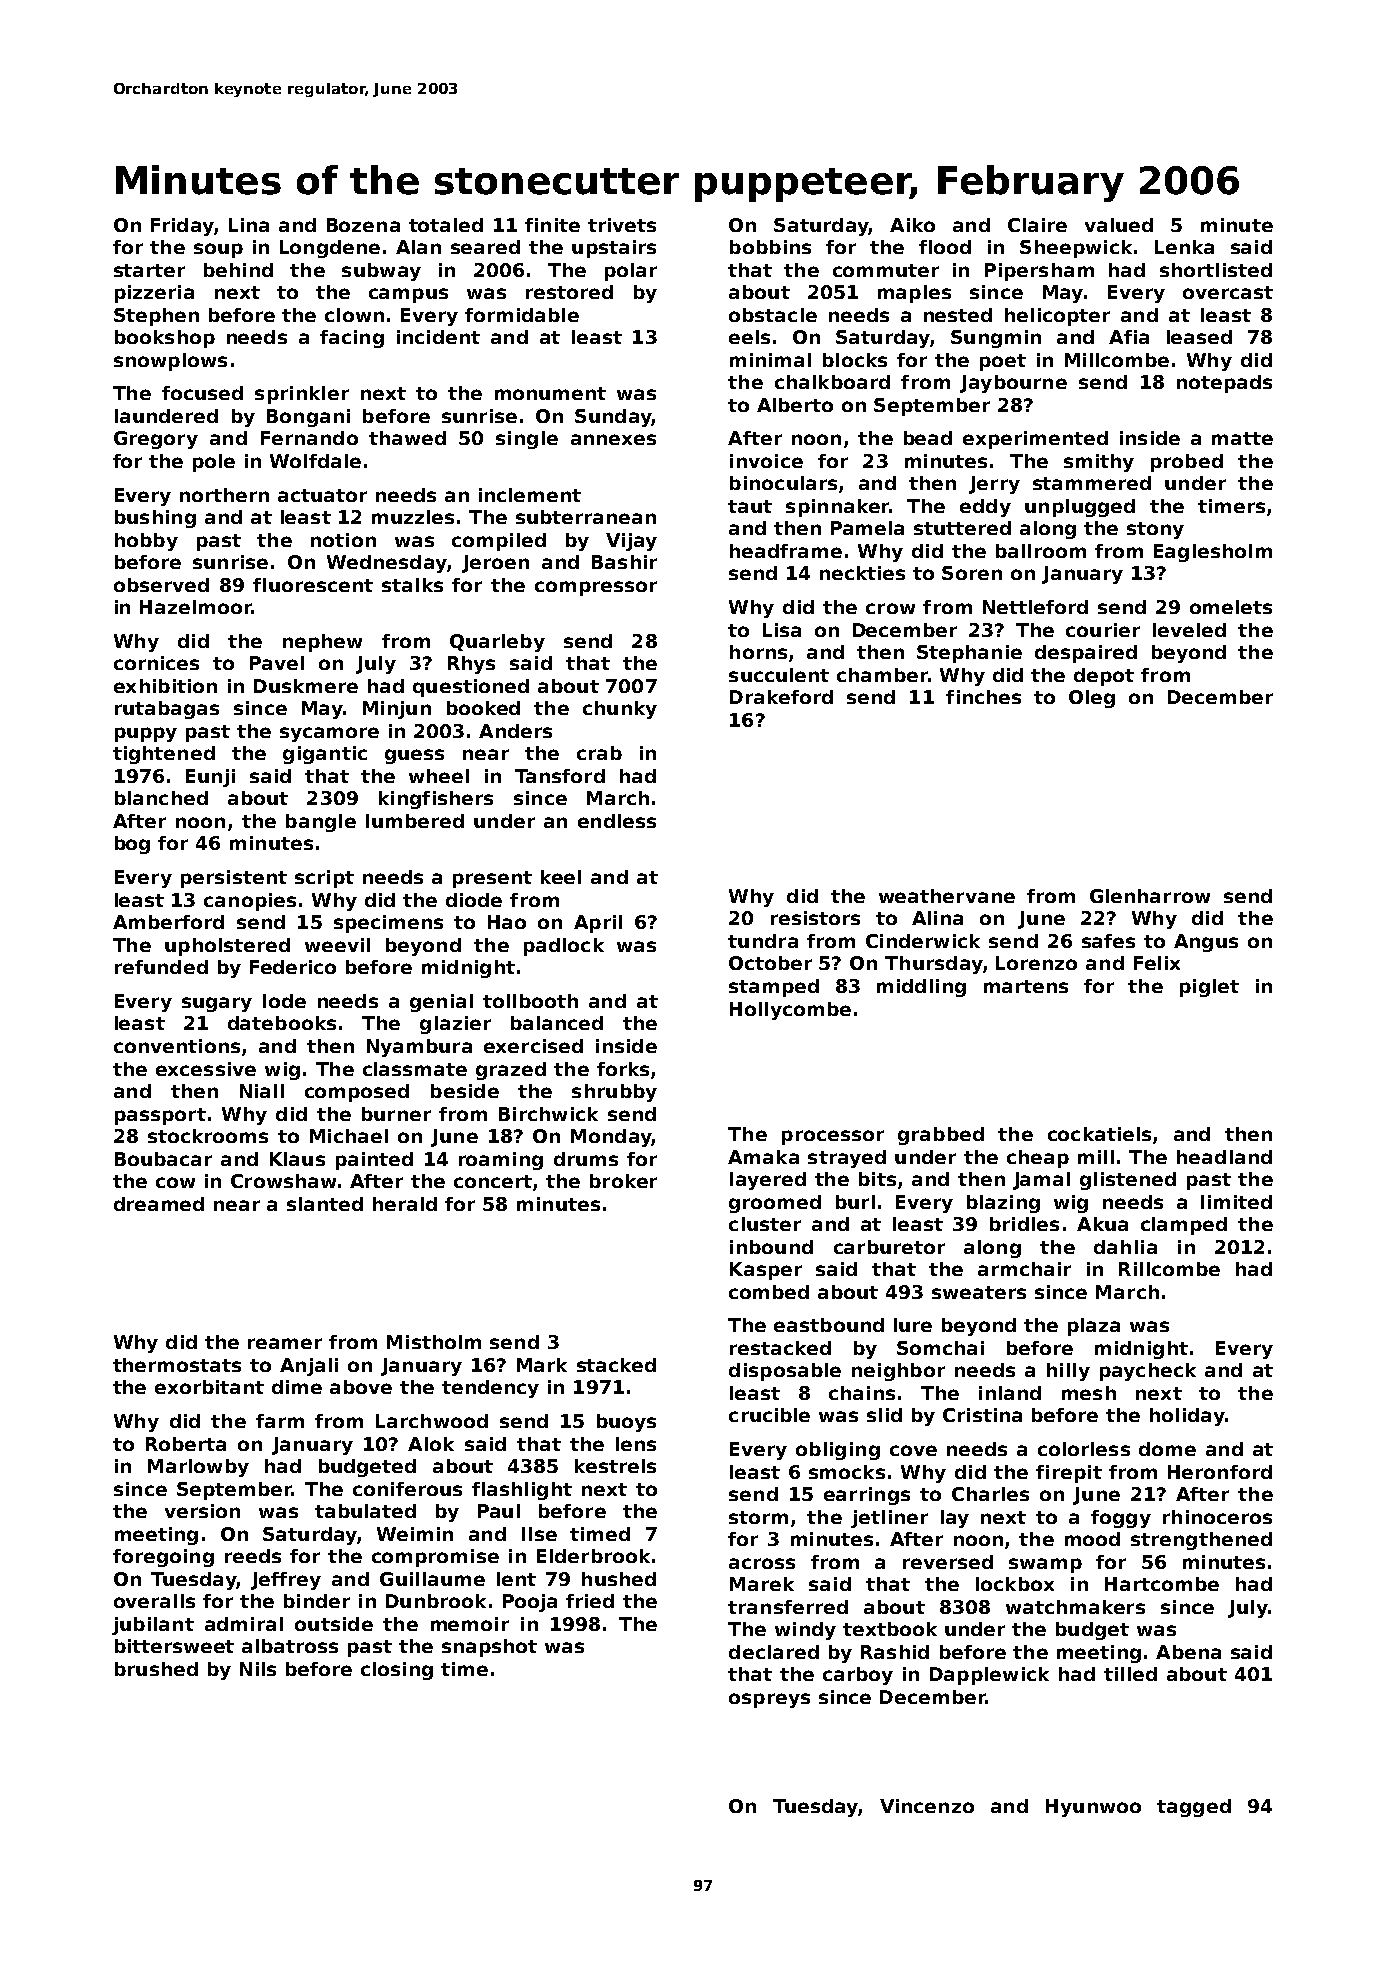  Describe the element at coordinates (1037, 225) in the page. I see `Claire` at that location.
